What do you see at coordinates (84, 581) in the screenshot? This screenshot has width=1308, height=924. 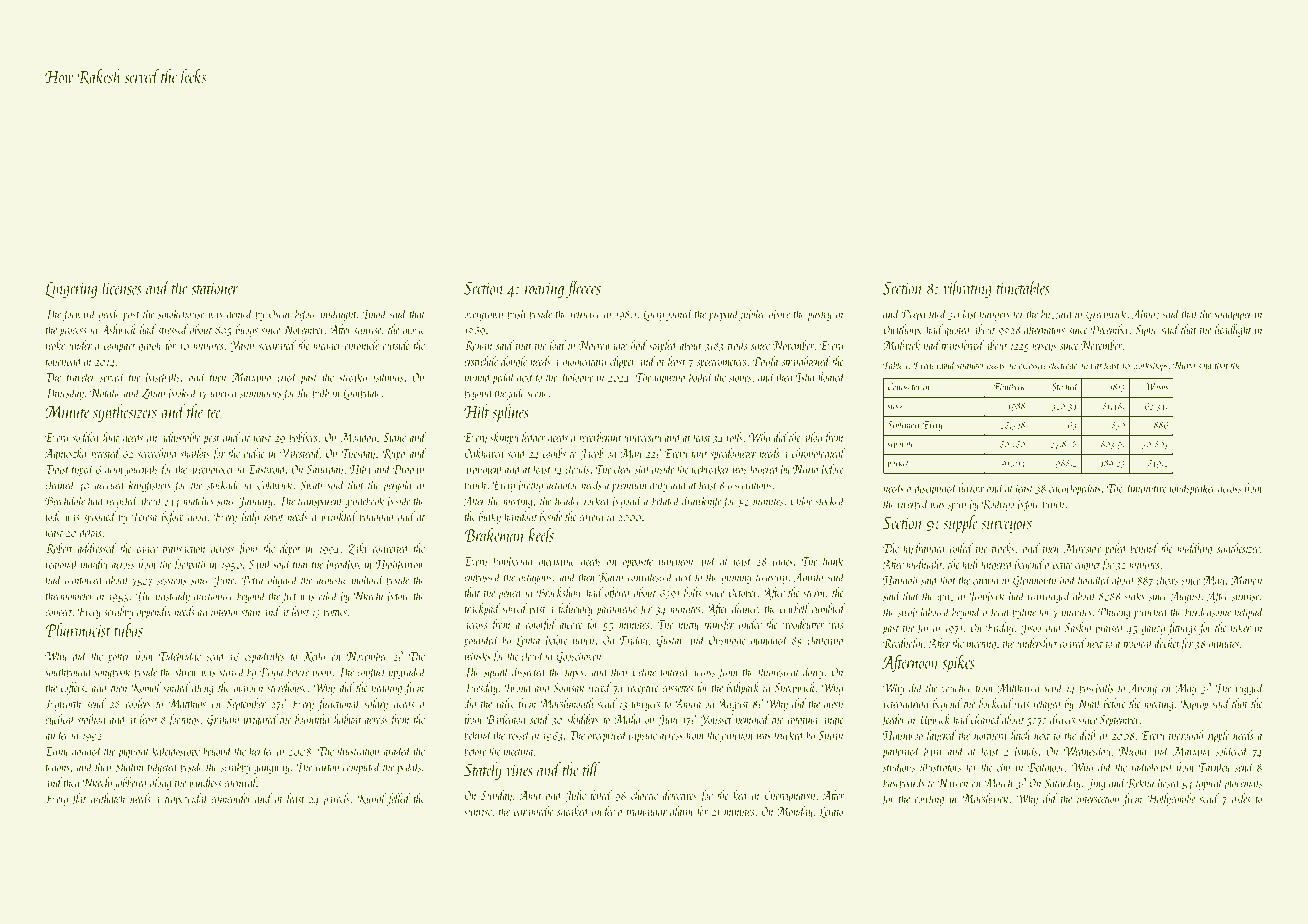 I see `reinforced` at bounding box center [84, 581].
